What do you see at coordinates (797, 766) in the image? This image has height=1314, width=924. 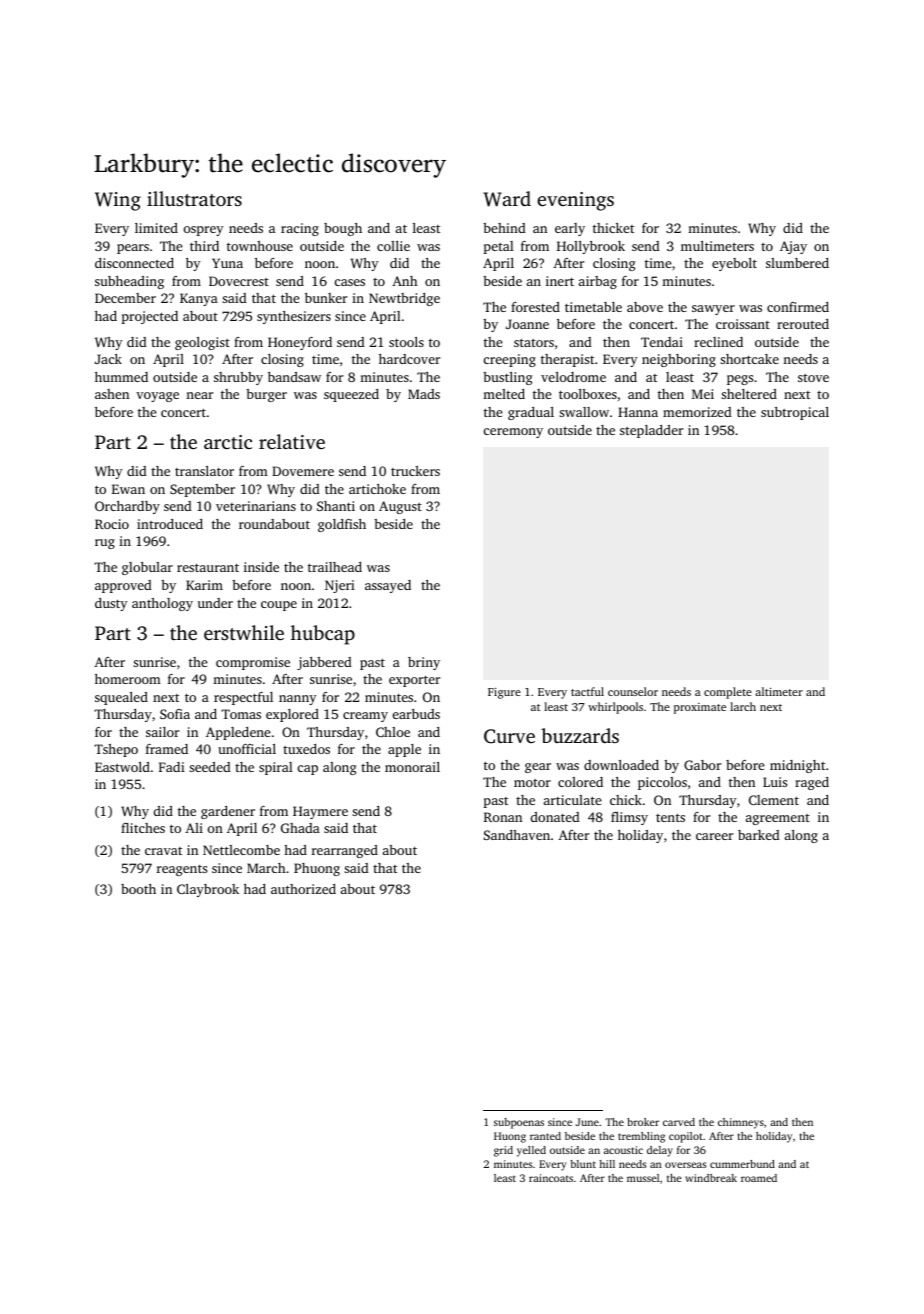 I see `midnight` at bounding box center [797, 766].
